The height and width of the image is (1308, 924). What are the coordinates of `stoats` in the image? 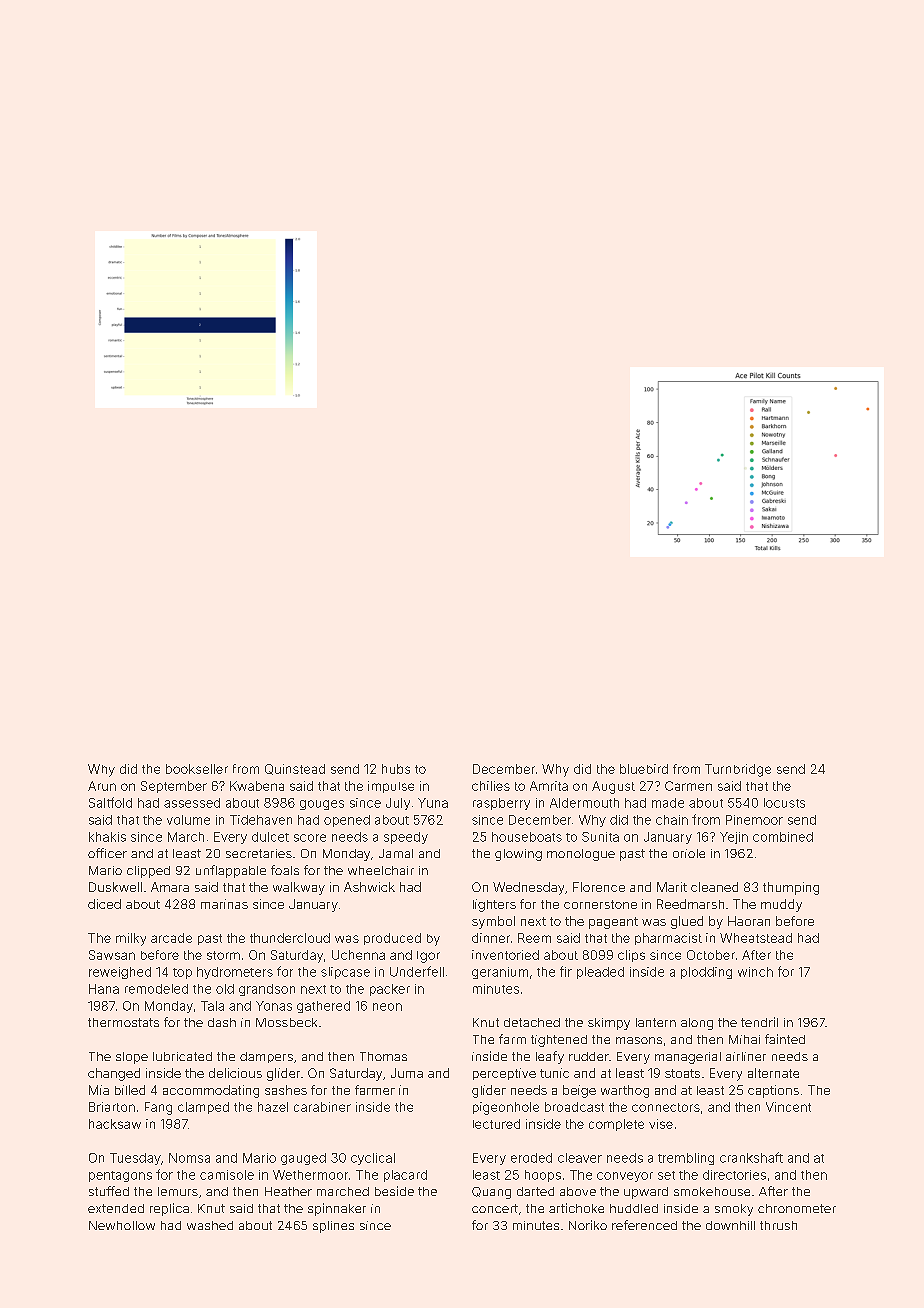 It's located at (682, 1073).
